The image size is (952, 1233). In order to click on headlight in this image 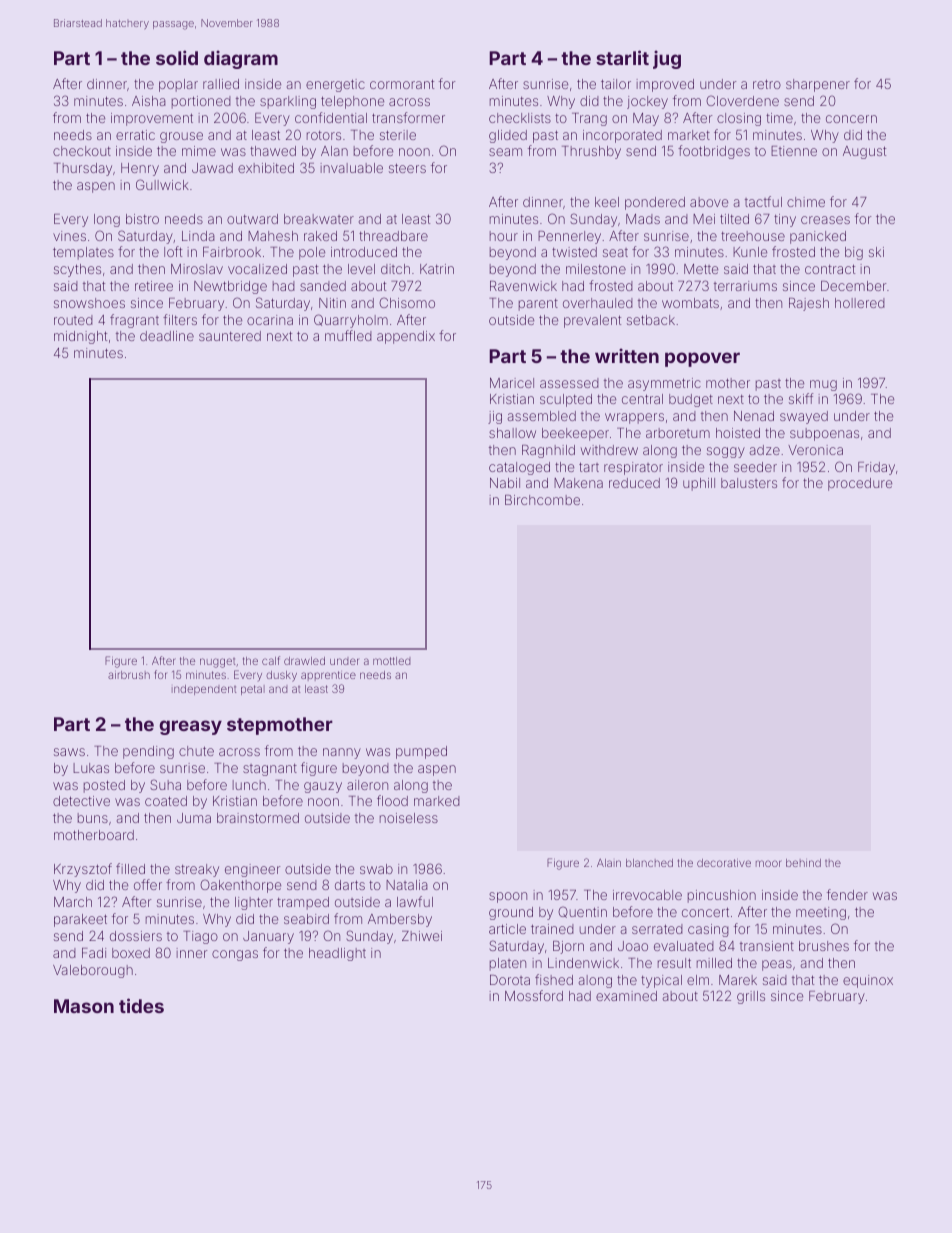, I will do `click(337, 954)`.
